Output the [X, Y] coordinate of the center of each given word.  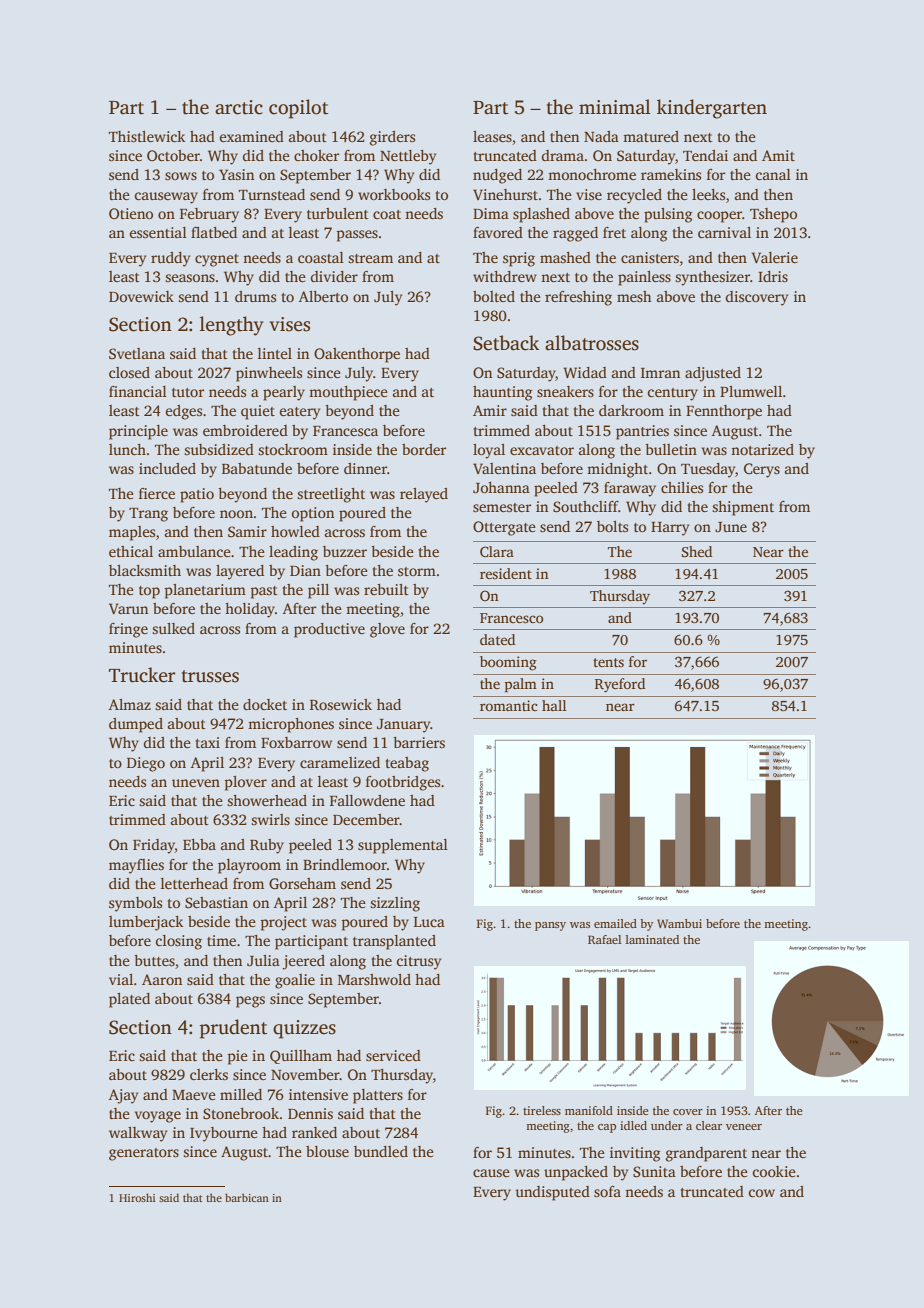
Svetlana [137, 353]
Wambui [679, 923]
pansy [550, 926]
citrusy [419, 962]
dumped [136, 725]
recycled [634, 196]
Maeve [194, 1095]
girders [392, 138]
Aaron [162, 979]
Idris [773, 276]
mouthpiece [348, 393]
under [667, 1125]
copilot [298, 109]
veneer [744, 1127]
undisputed [552, 1193]
